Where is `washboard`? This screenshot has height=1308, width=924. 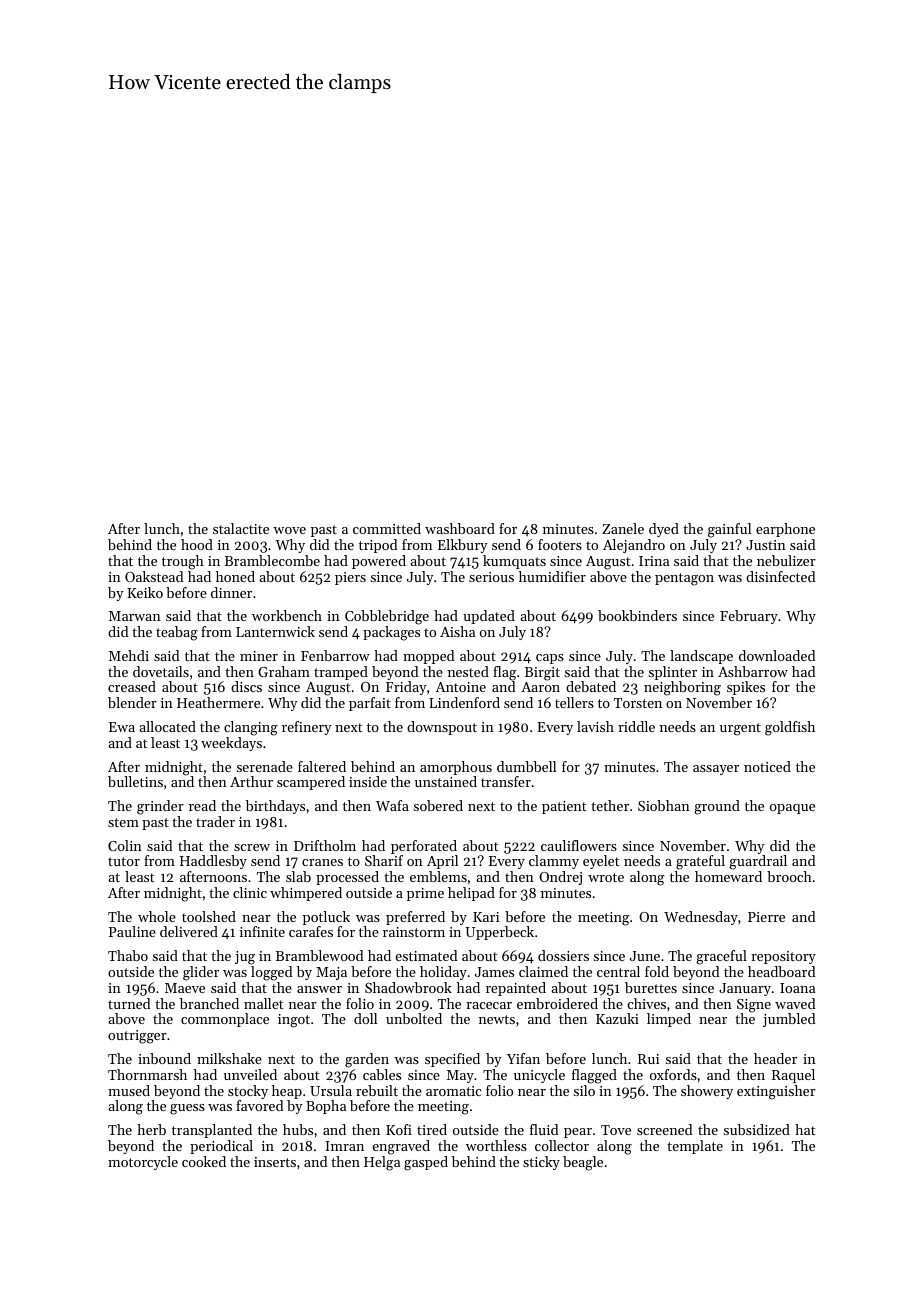
washboard is located at coordinates (460, 528).
